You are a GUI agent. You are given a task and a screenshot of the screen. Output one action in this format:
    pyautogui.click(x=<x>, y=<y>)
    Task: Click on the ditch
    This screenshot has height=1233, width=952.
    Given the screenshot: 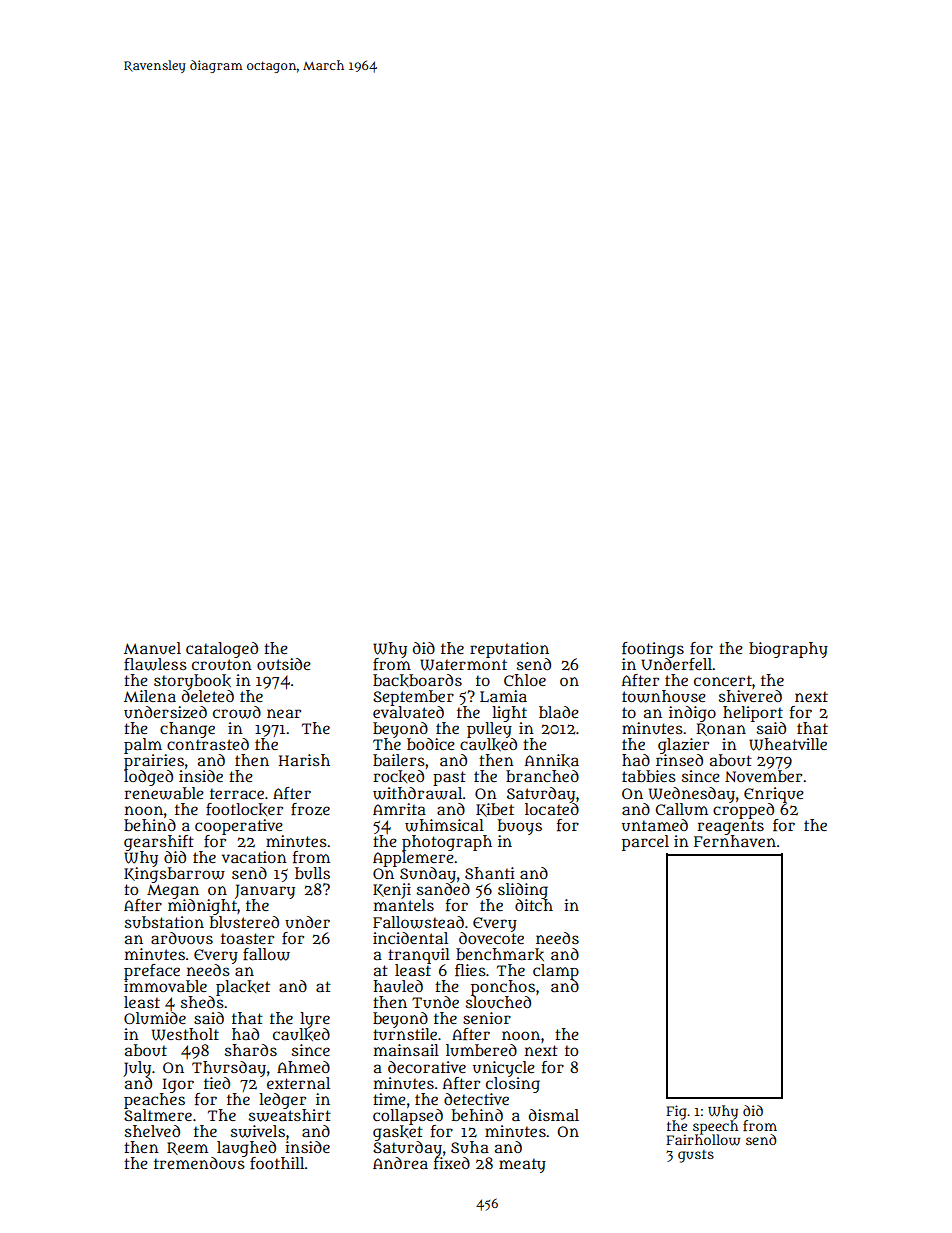 What is the action you would take?
    pyautogui.click(x=534, y=905)
